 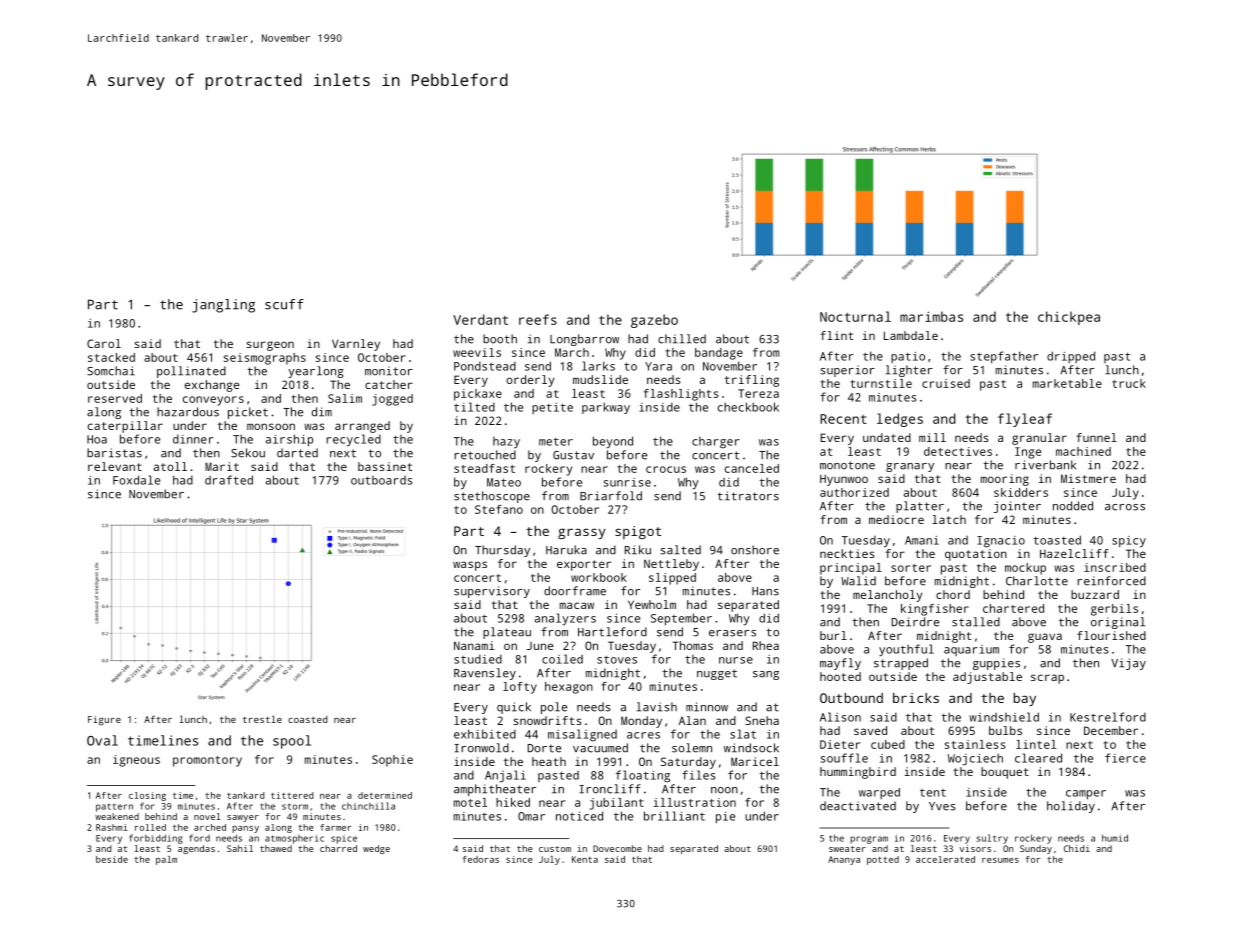 I want to click on Carol, so click(x=104, y=343).
